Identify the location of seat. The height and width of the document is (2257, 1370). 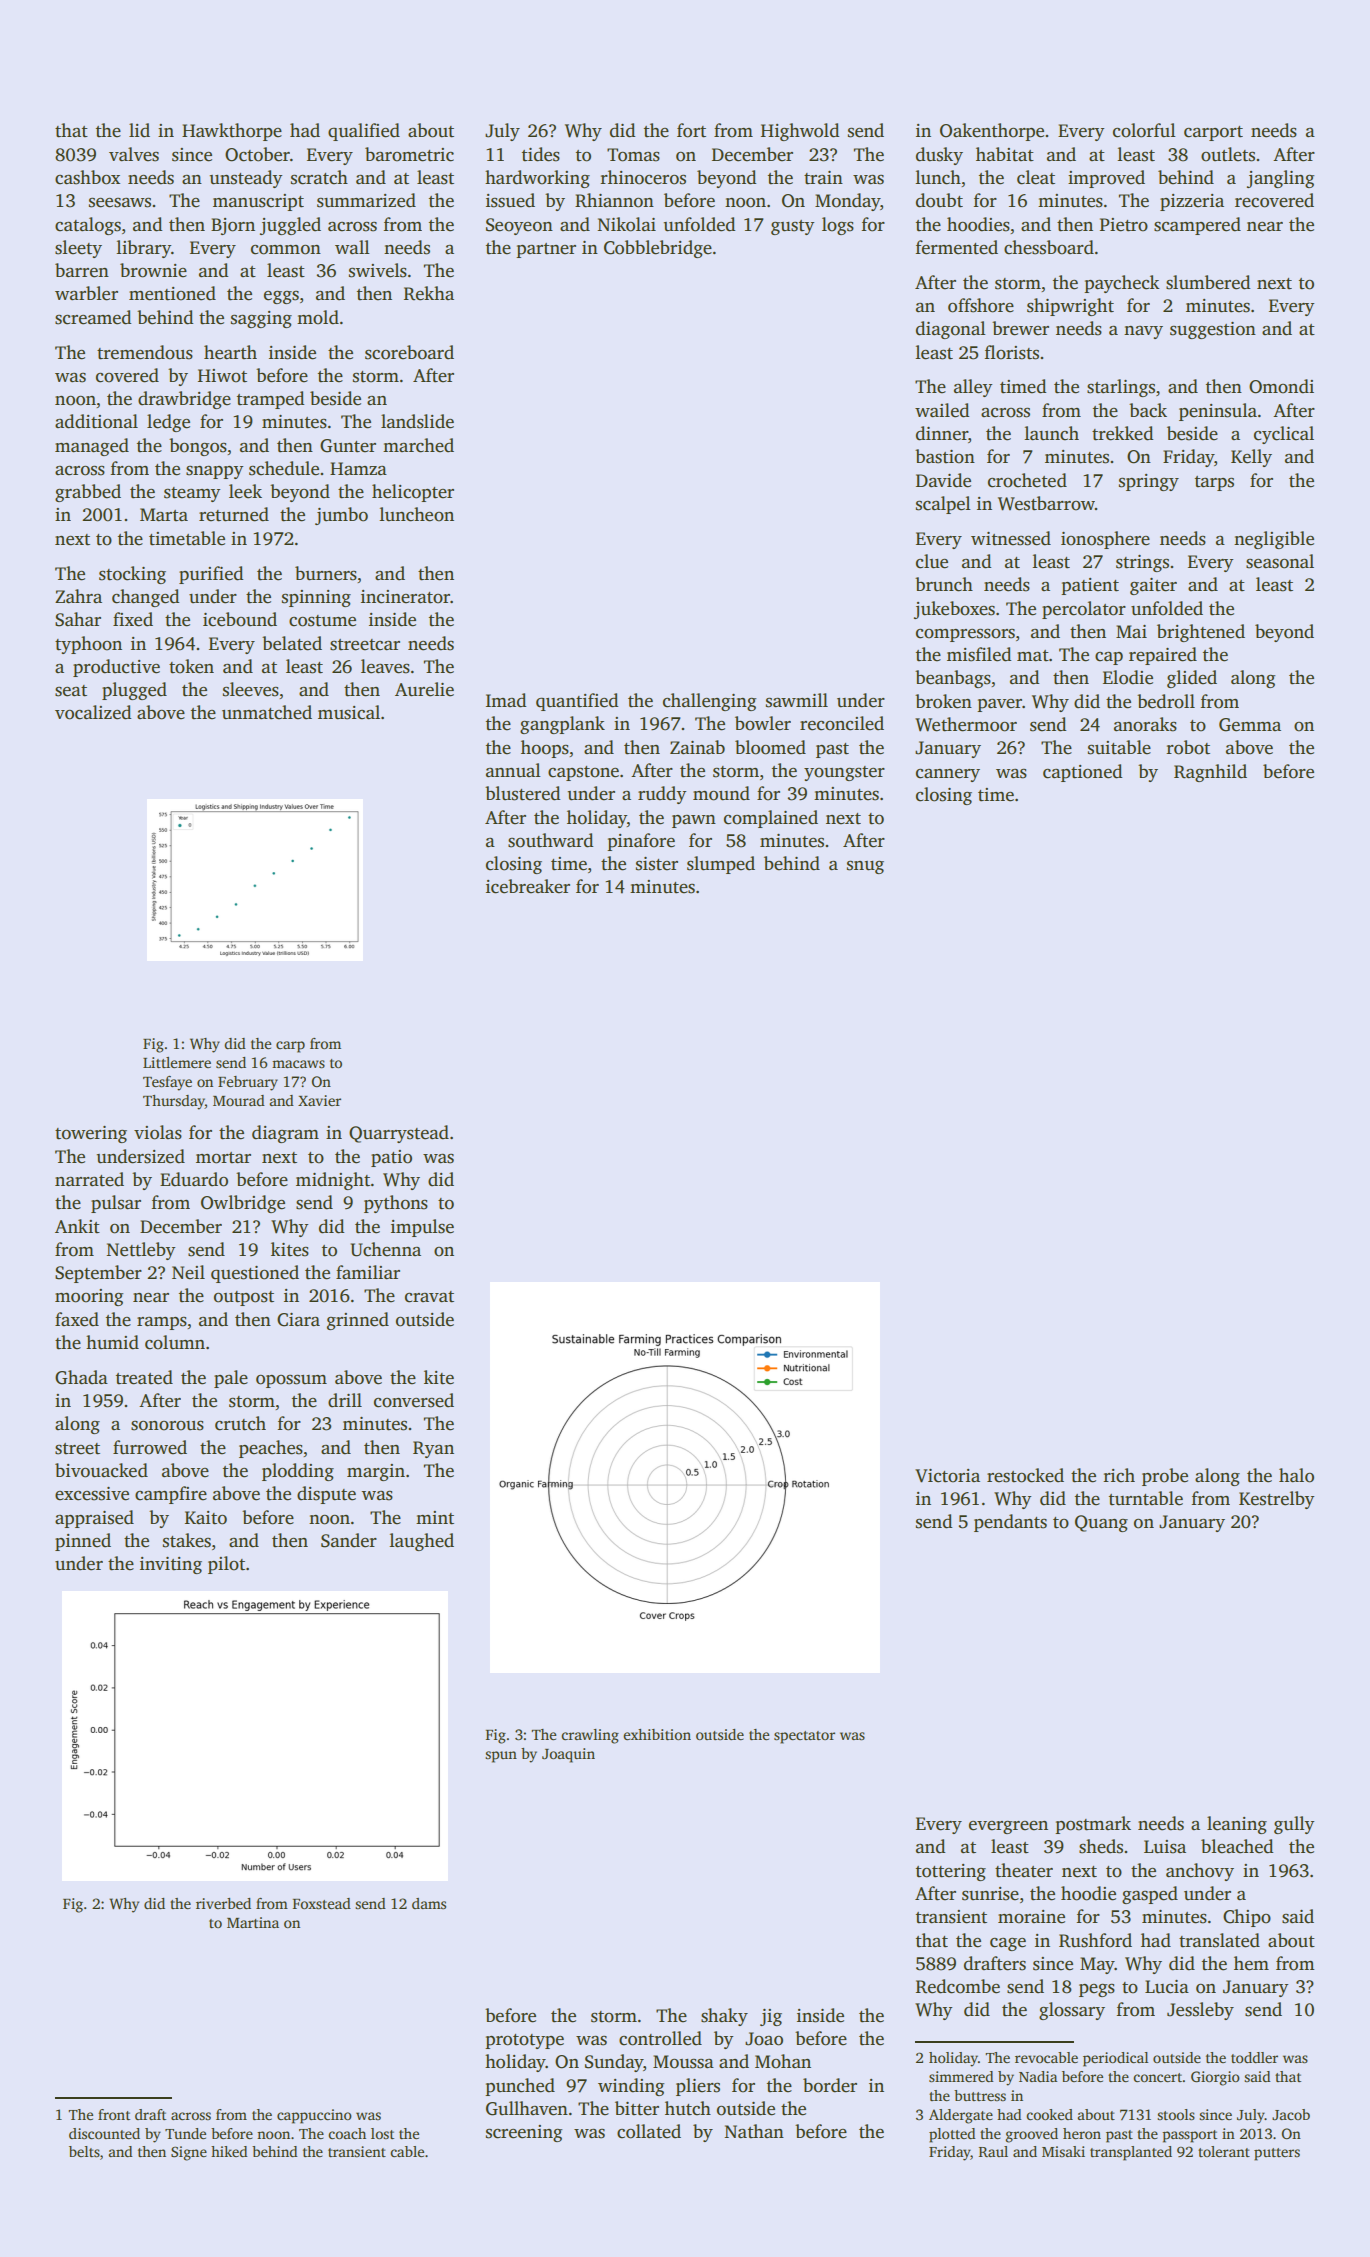
(71, 691).
